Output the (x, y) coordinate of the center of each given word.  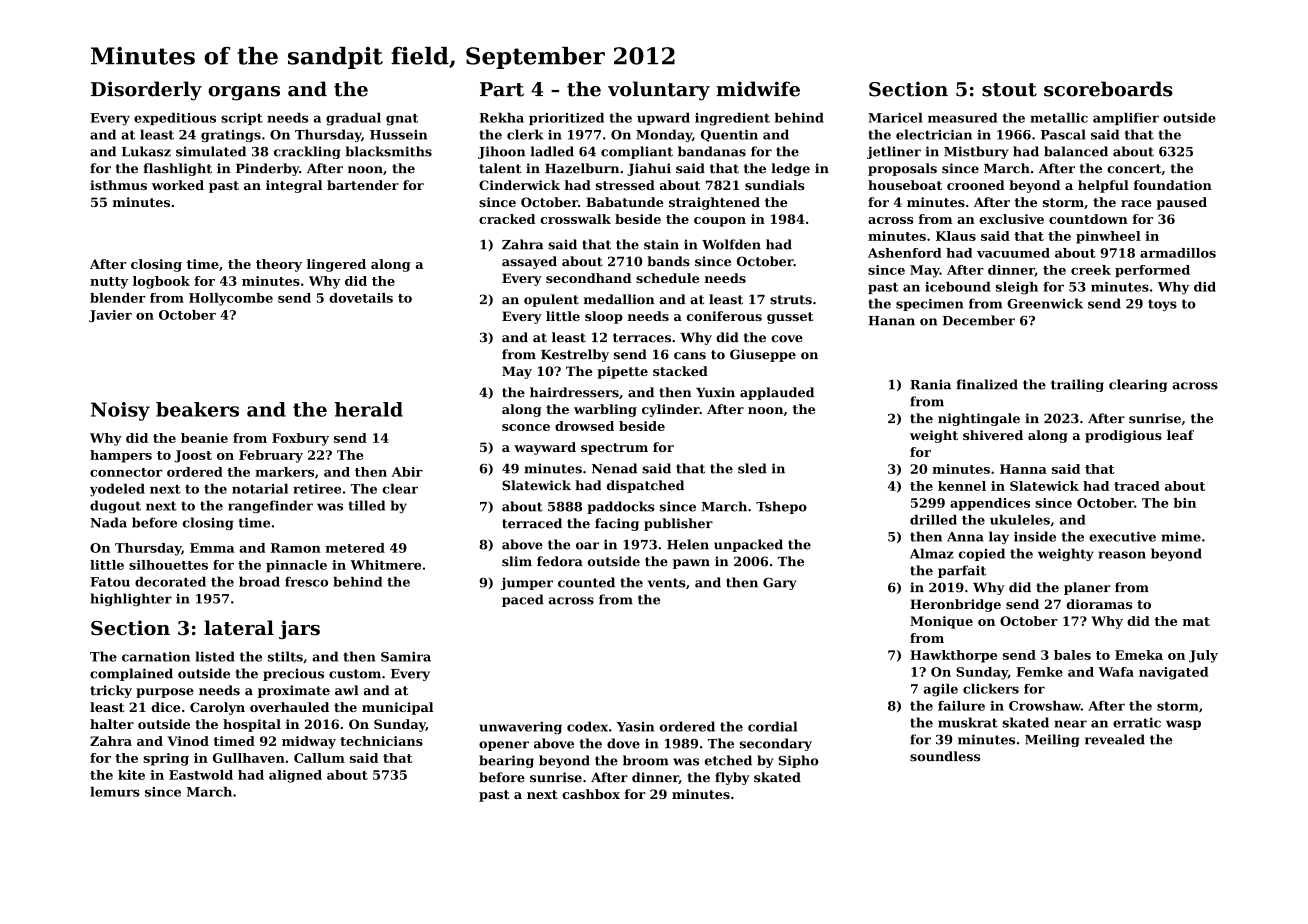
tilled (366, 505)
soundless (945, 756)
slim (517, 561)
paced (523, 600)
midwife (758, 89)
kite (131, 775)
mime (1181, 537)
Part (502, 89)
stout (1009, 90)
